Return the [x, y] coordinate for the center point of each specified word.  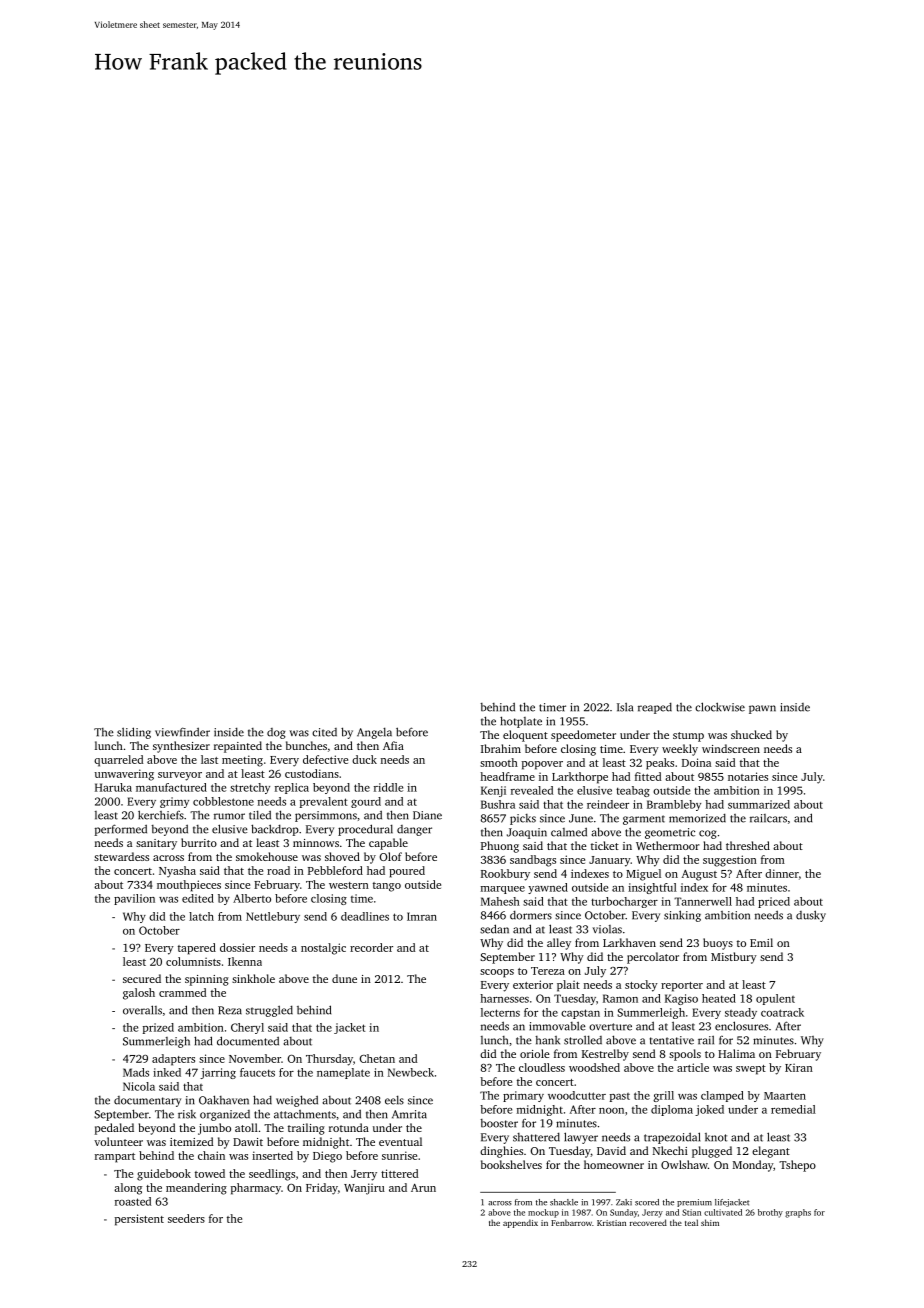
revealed [532, 790]
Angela [374, 733]
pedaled [114, 1129]
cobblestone [223, 801]
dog [276, 733]
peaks [660, 764]
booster [499, 1123]
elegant [771, 1152]
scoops [497, 973]
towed [210, 1173]
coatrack [782, 1012]
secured [142, 978]
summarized [759, 804]
